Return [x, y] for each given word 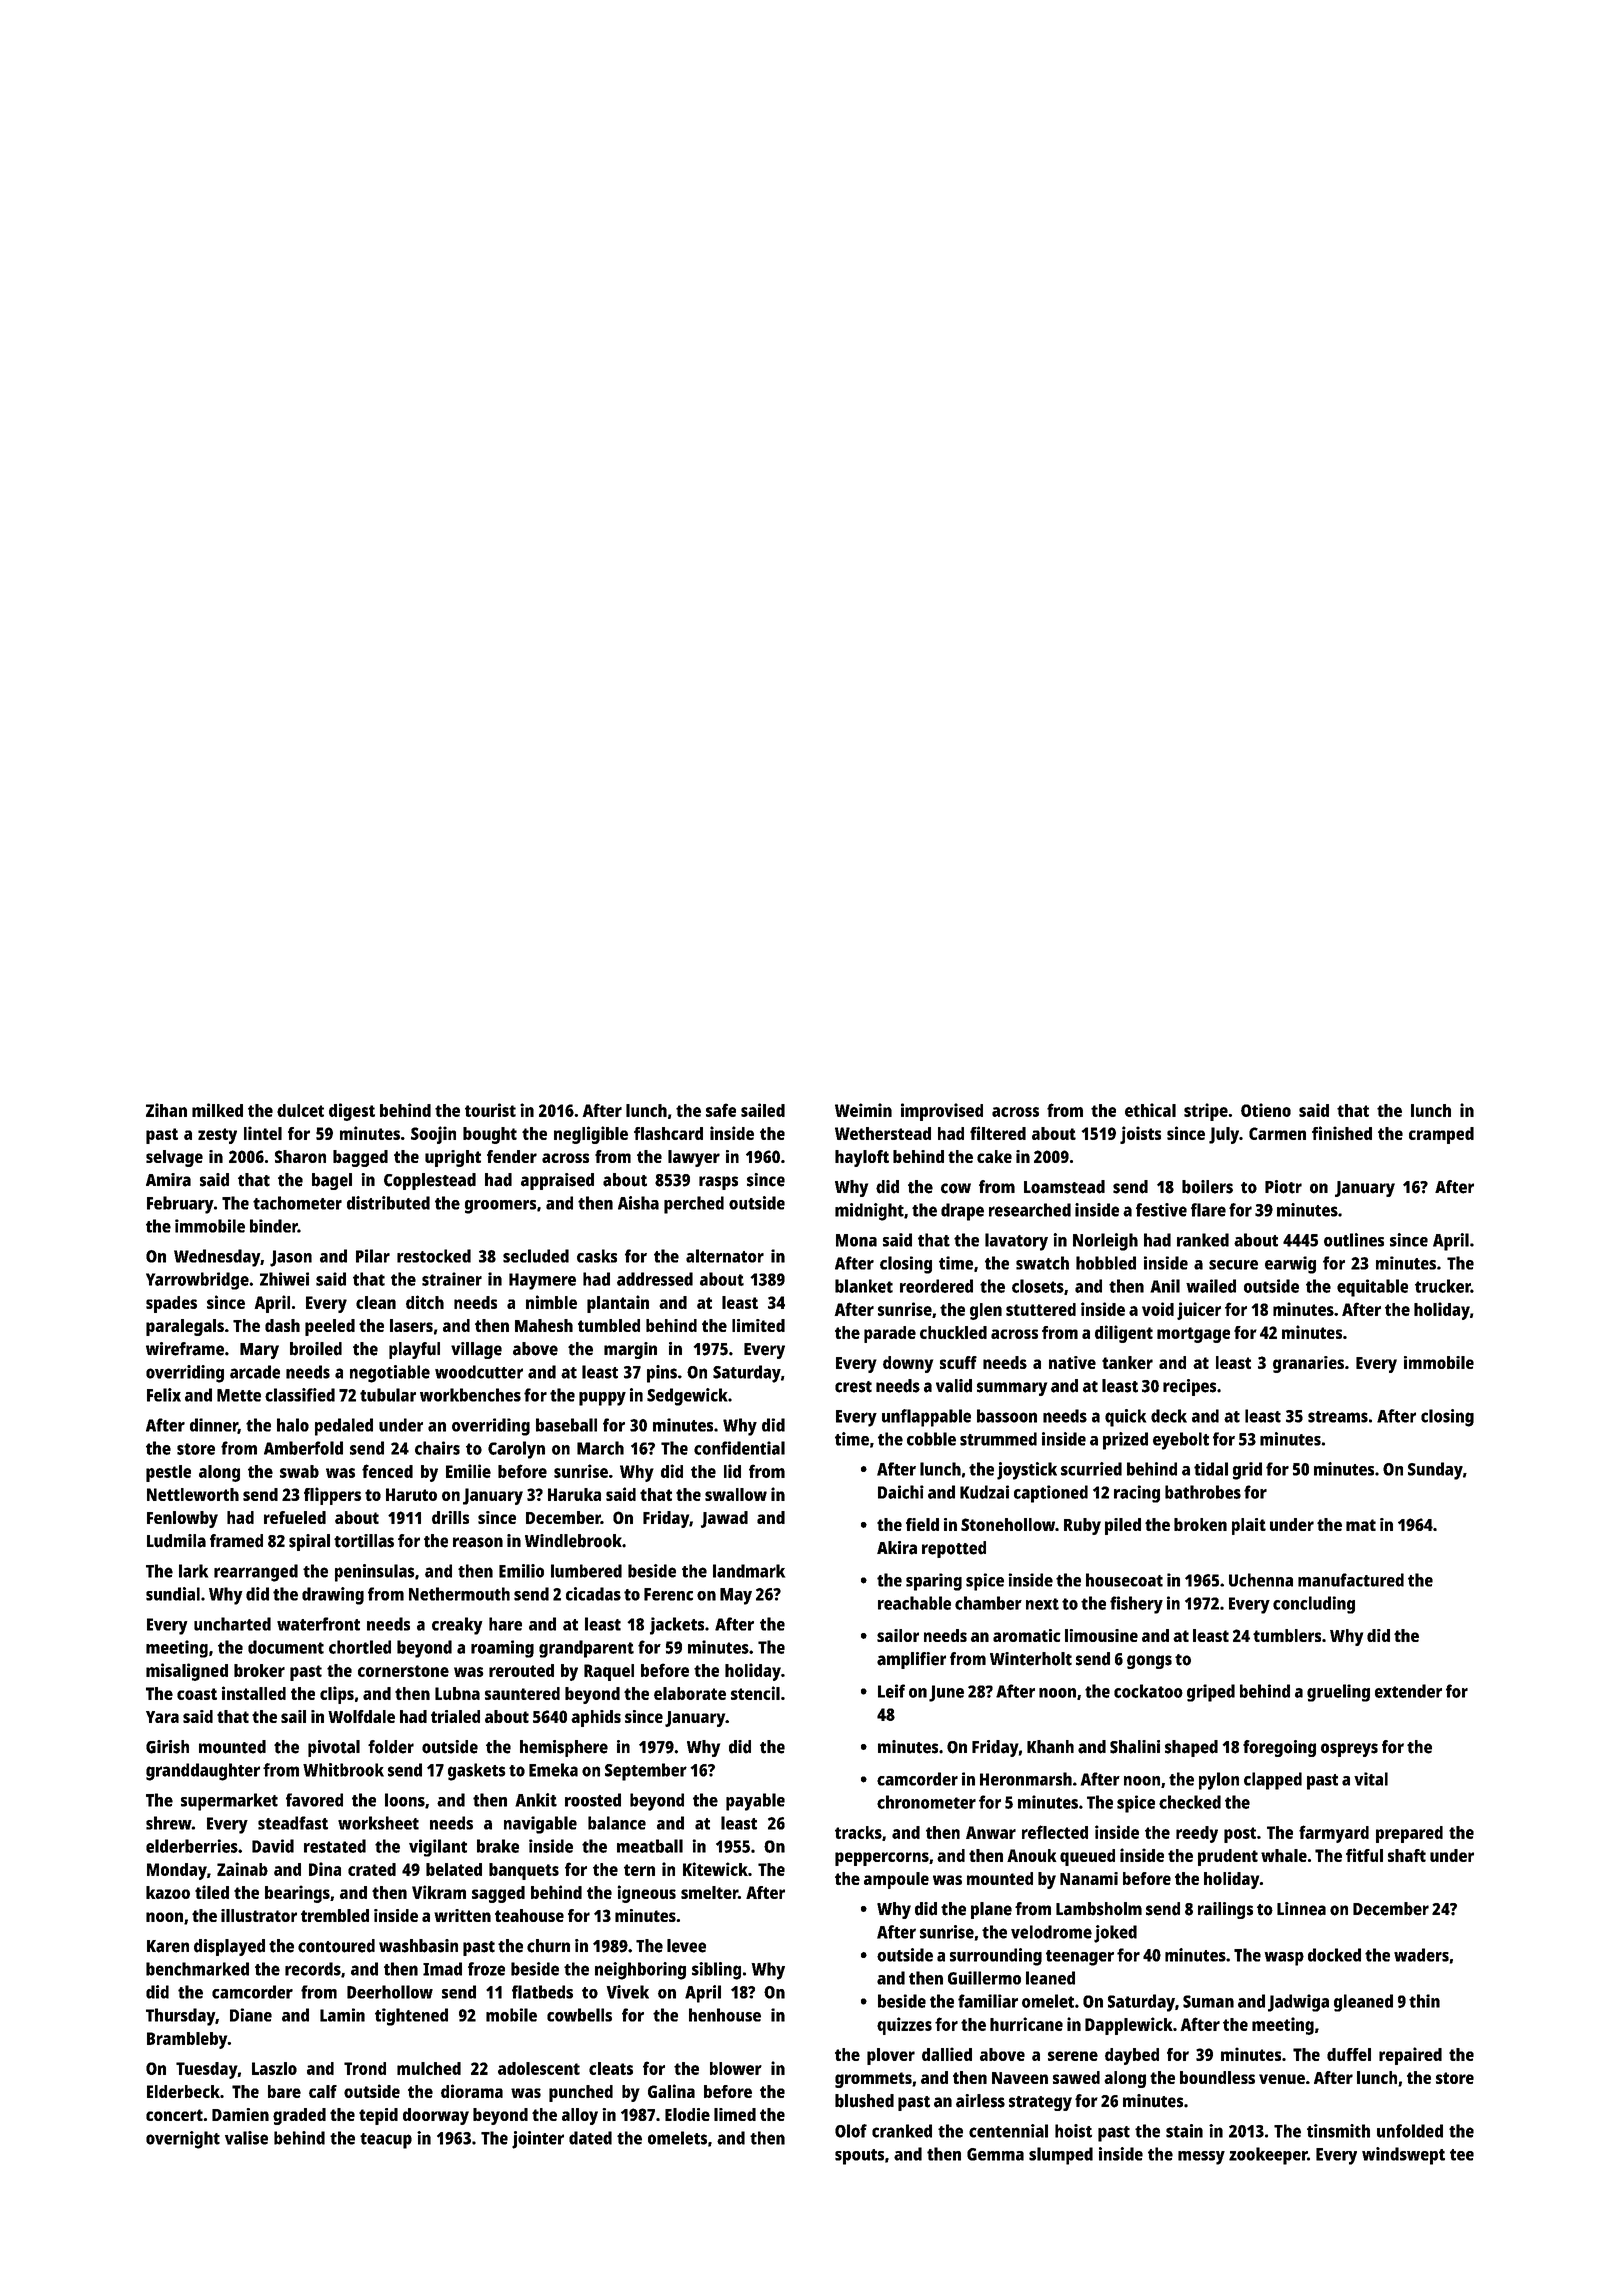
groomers [500, 1207]
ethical [1150, 1110]
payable [755, 1802]
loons [405, 1800]
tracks [858, 1832]
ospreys [1349, 1750]
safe [721, 1110]
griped [1211, 1693]
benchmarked [197, 1969]
